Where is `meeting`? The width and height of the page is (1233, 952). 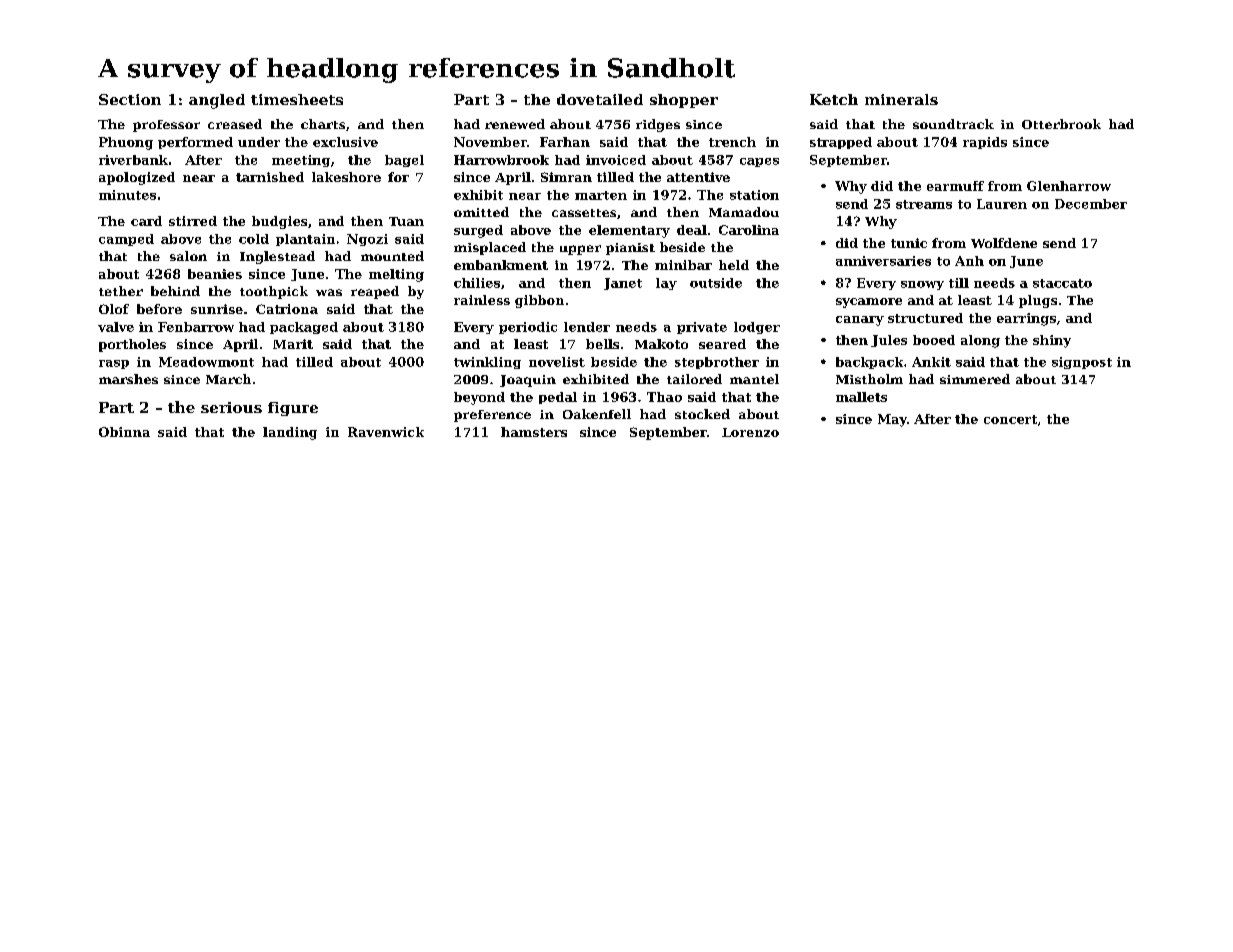 meeting is located at coordinates (301, 161).
